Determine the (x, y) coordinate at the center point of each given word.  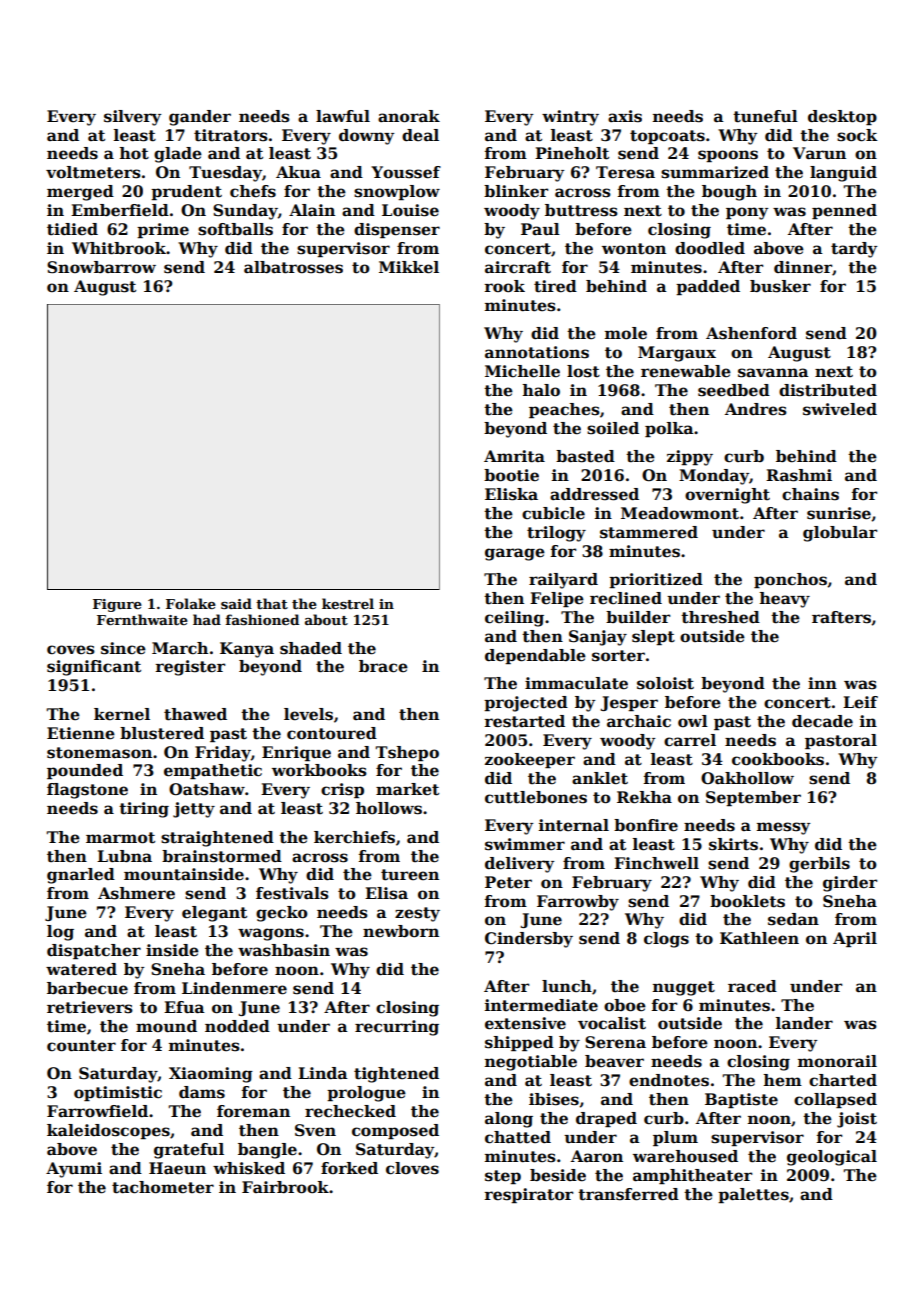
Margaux (677, 354)
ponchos (790, 580)
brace (383, 666)
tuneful (765, 116)
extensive (525, 1023)
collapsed (835, 1100)
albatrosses (293, 267)
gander (200, 118)
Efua (184, 1007)
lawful (343, 116)
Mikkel (409, 267)
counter (81, 1046)
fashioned (262, 619)
